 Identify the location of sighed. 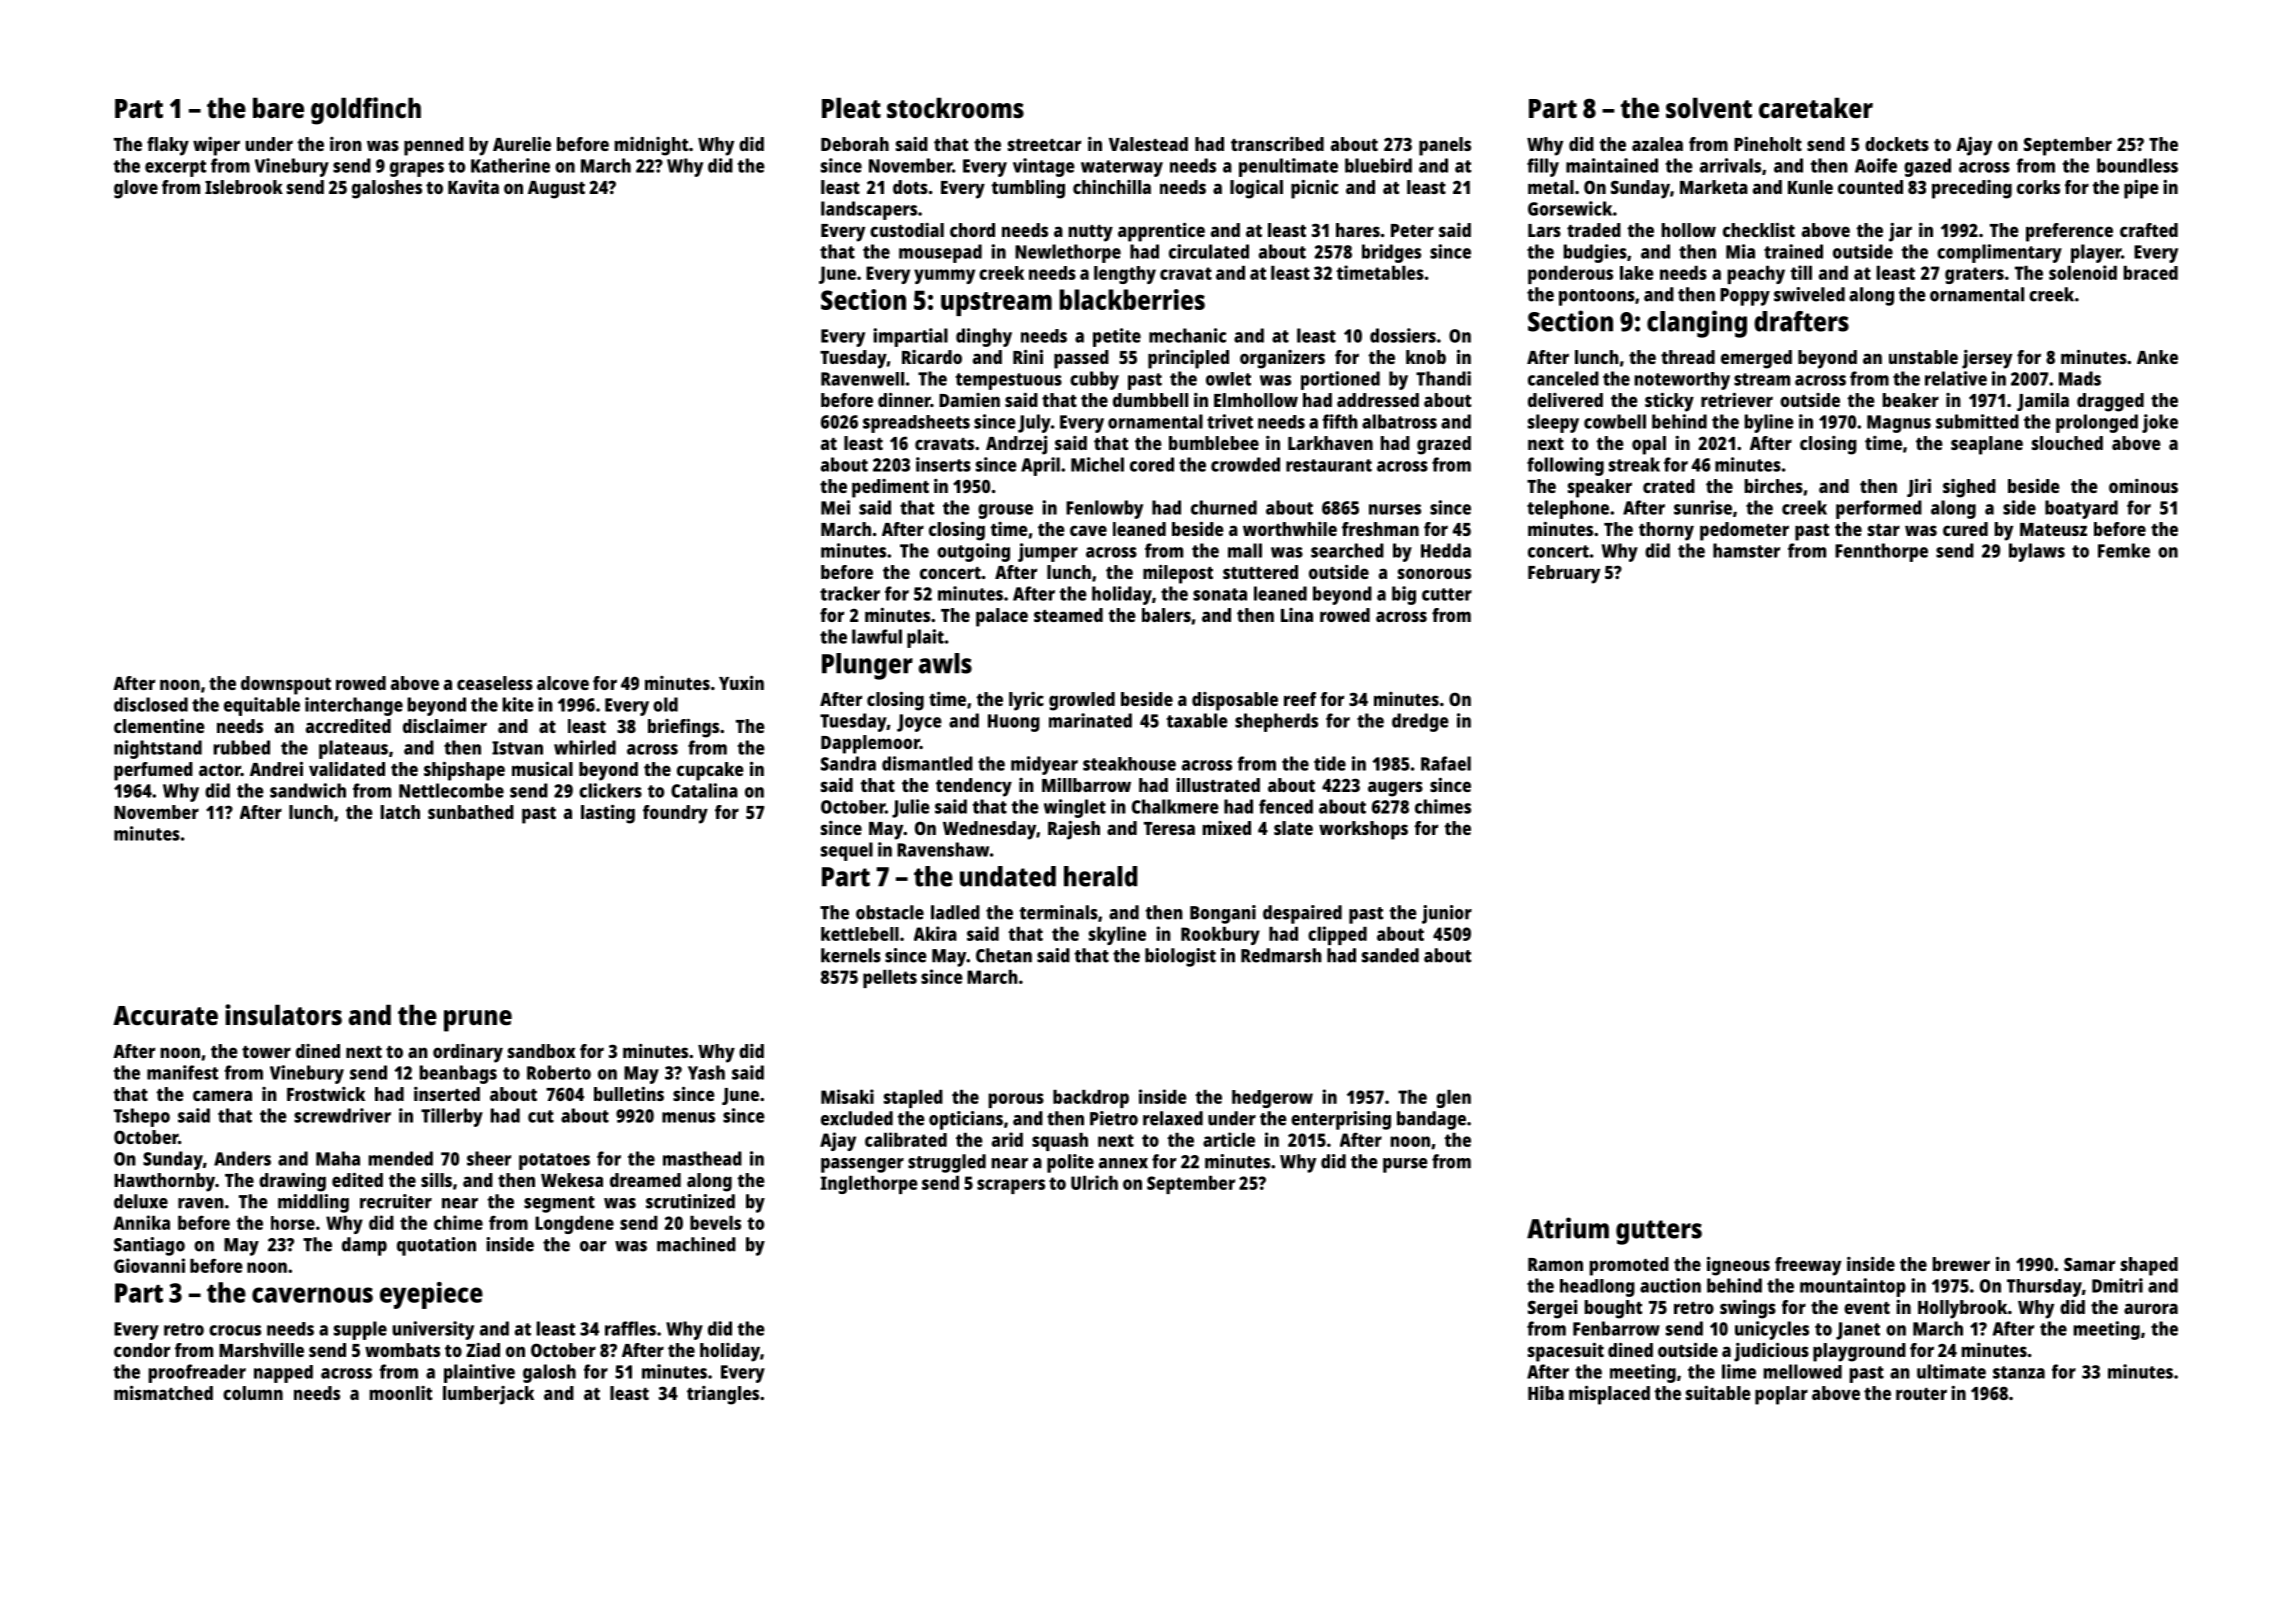
(1969, 488).
